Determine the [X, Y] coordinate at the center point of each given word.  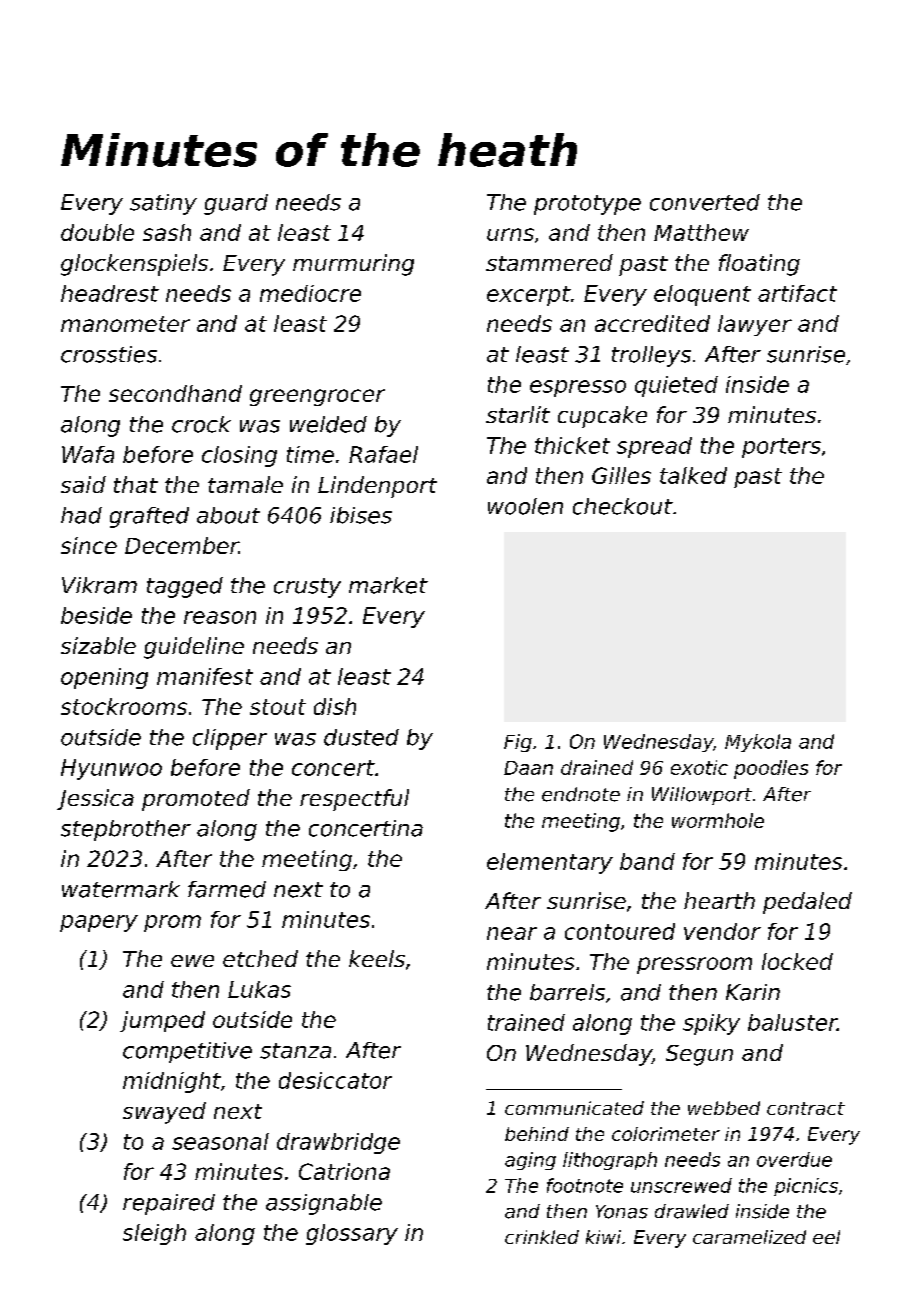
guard [236, 204]
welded [328, 424]
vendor [722, 931]
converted [705, 202]
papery [99, 923]
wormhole [718, 820]
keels [377, 958]
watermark [121, 889]
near [512, 933]
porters [781, 448]
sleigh [154, 1234]
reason [220, 617]
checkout [623, 506]
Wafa [88, 454]
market [388, 585]
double [97, 232]
